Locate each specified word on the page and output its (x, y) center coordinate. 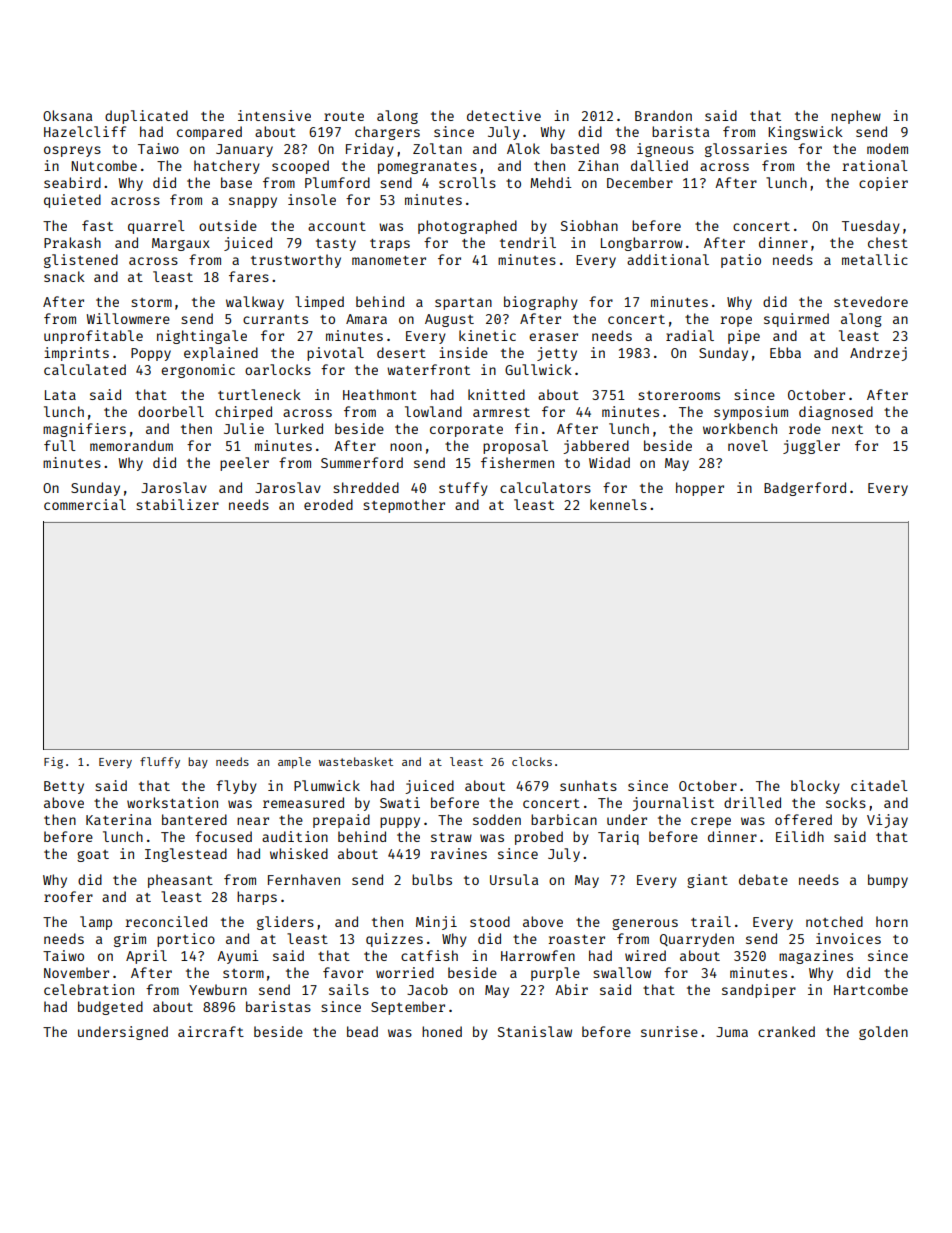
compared (209, 133)
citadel (879, 785)
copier (883, 184)
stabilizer (177, 504)
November (76, 972)
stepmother (404, 506)
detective (504, 115)
